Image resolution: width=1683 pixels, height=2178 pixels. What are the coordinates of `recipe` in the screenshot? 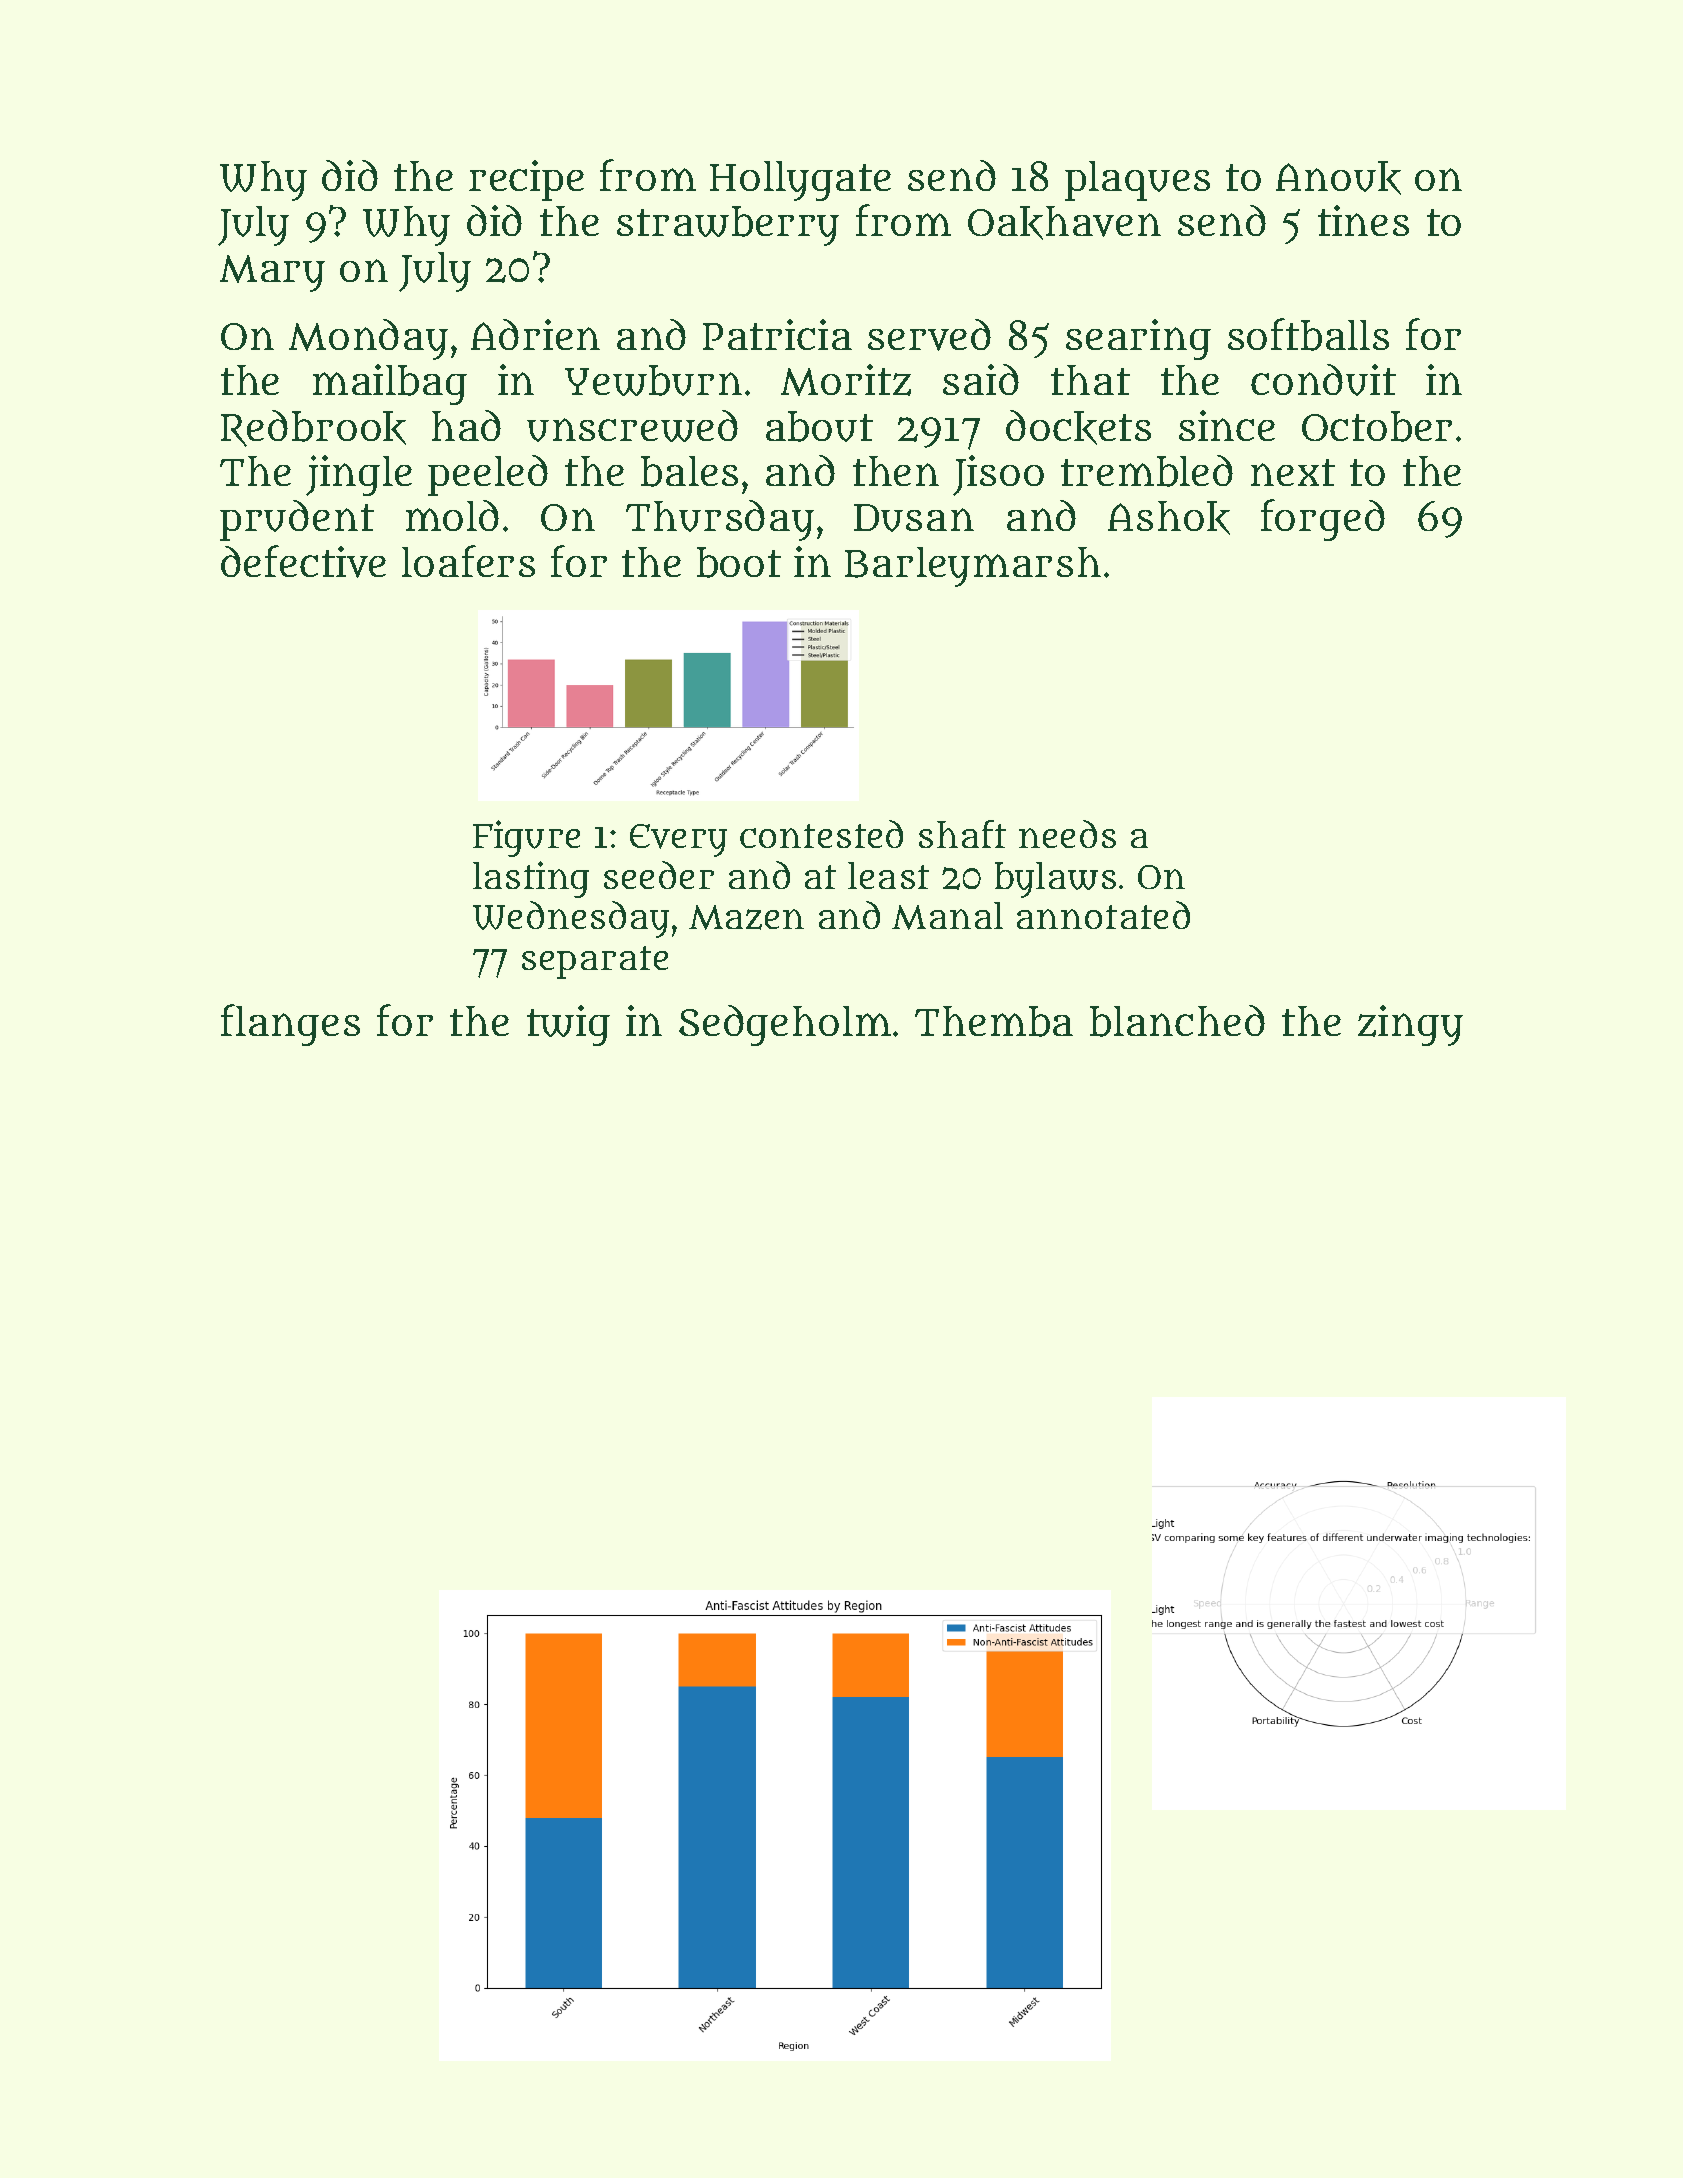 It's located at (526, 180).
